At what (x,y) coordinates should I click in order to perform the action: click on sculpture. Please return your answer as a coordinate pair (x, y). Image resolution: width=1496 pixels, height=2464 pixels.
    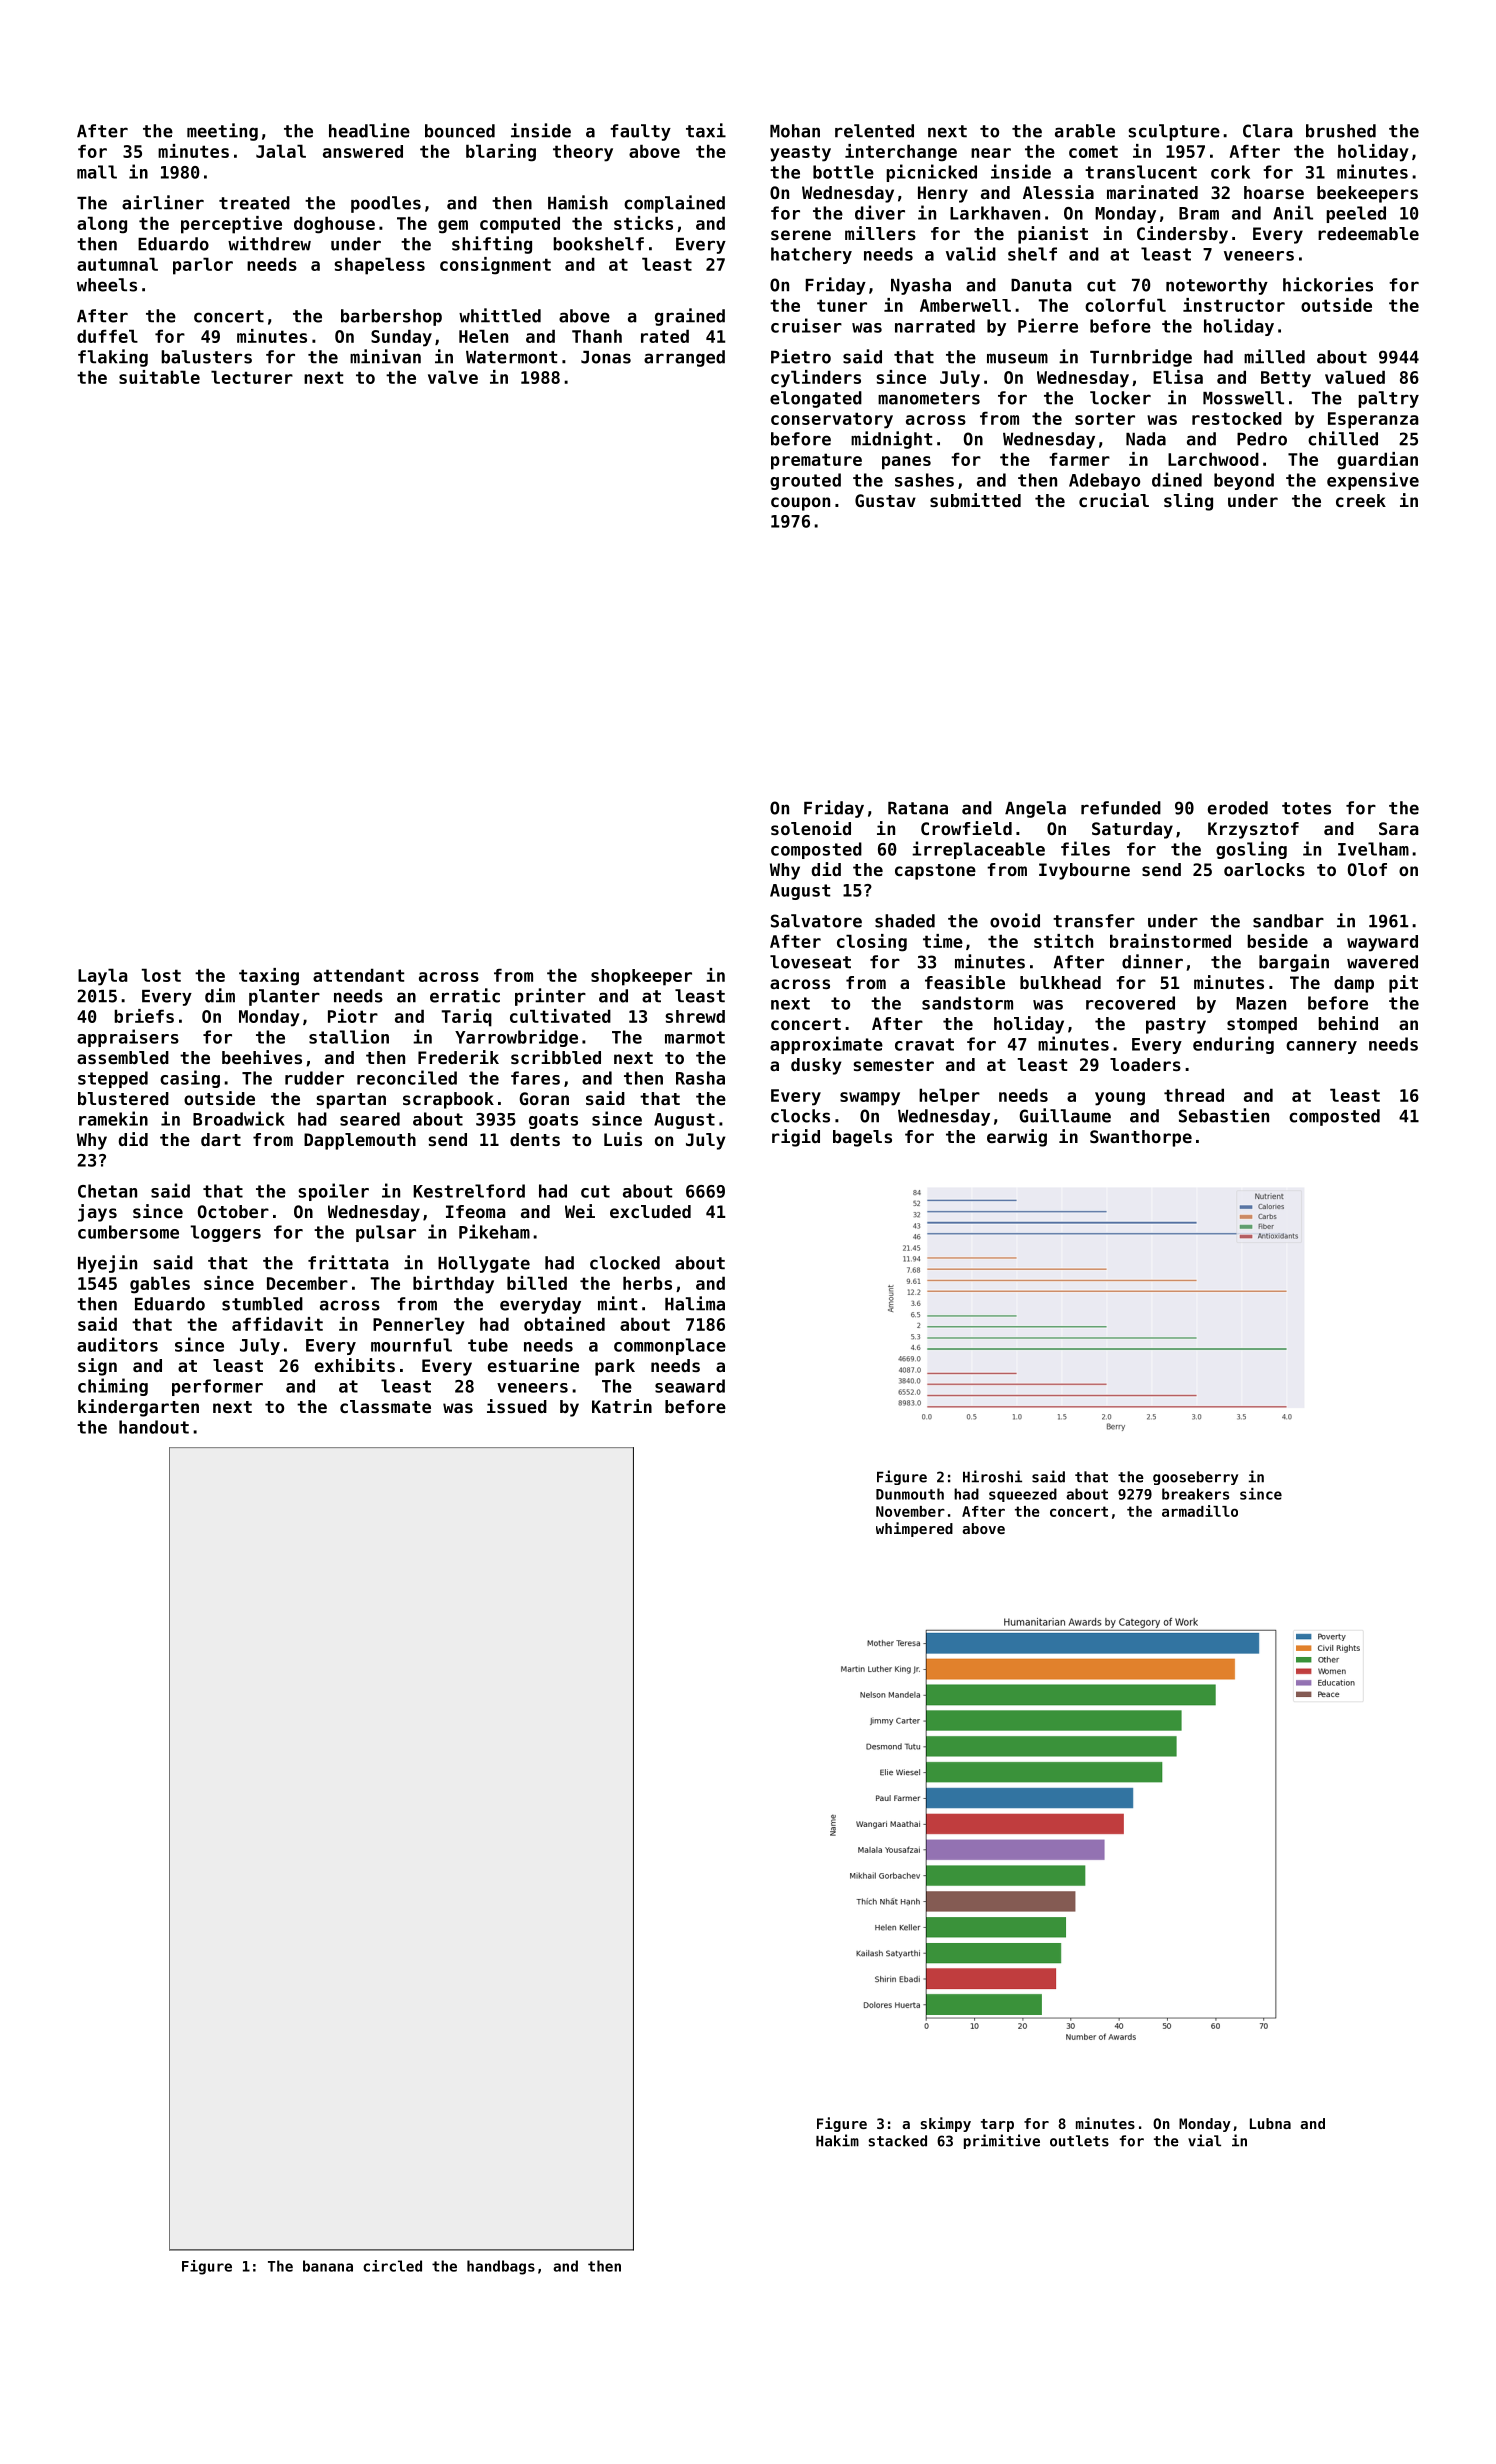
    Looking at the image, I should click on (1174, 132).
